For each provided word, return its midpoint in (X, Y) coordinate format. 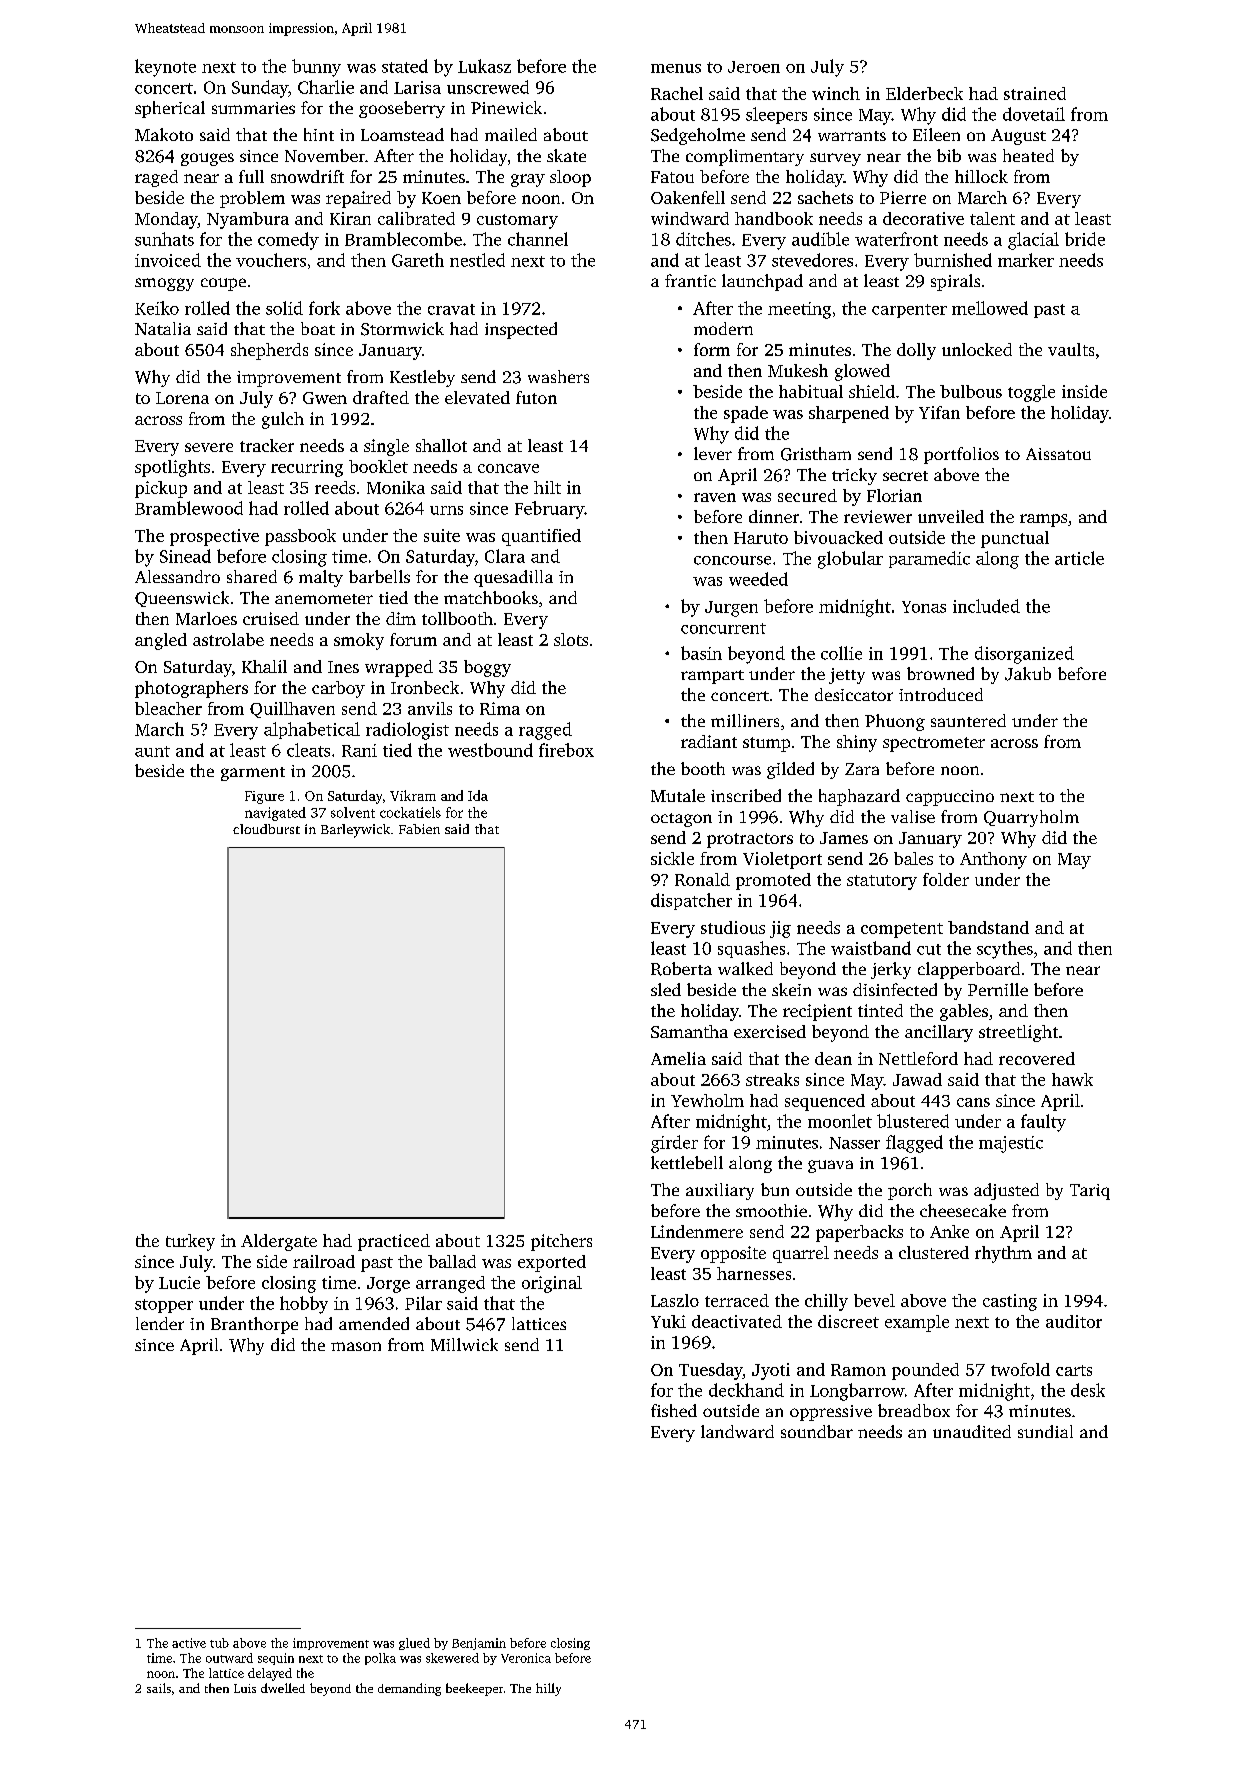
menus (676, 68)
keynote (165, 68)
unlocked (977, 349)
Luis (245, 1688)
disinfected (895, 989)
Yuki (668, 1321)
